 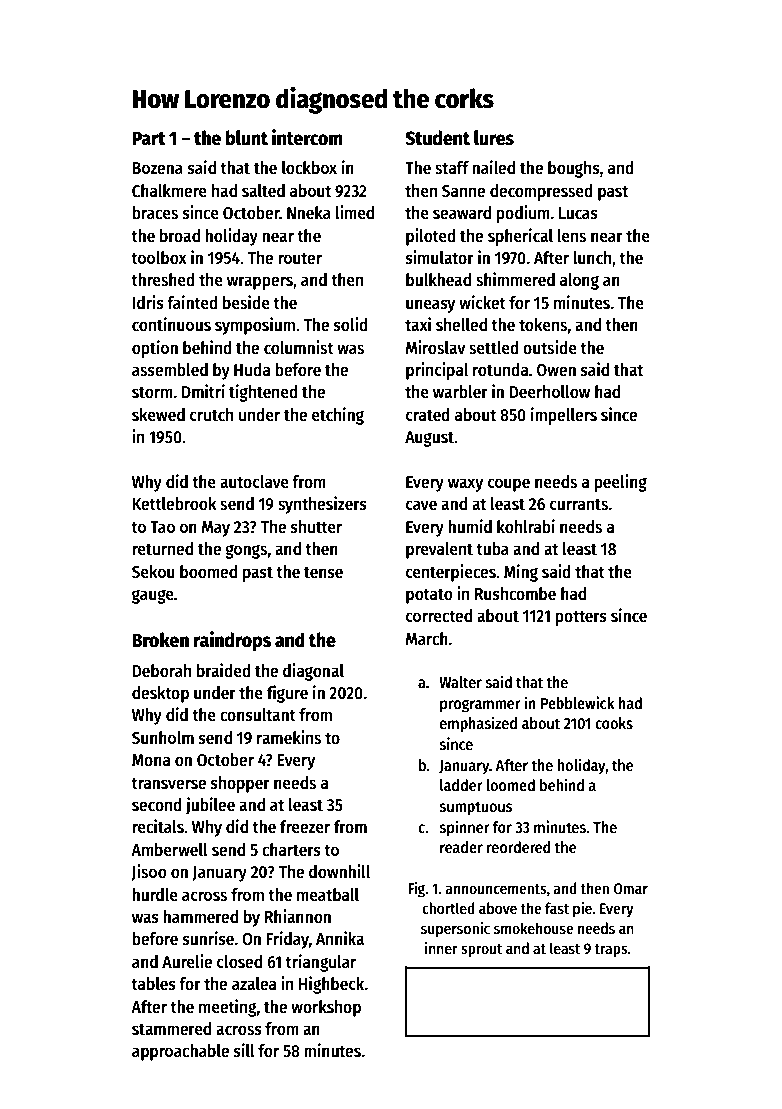 What do you see at coordinates (620, 483) in the screenshot?
I see `peeling` at bounding box center [620, 483].
